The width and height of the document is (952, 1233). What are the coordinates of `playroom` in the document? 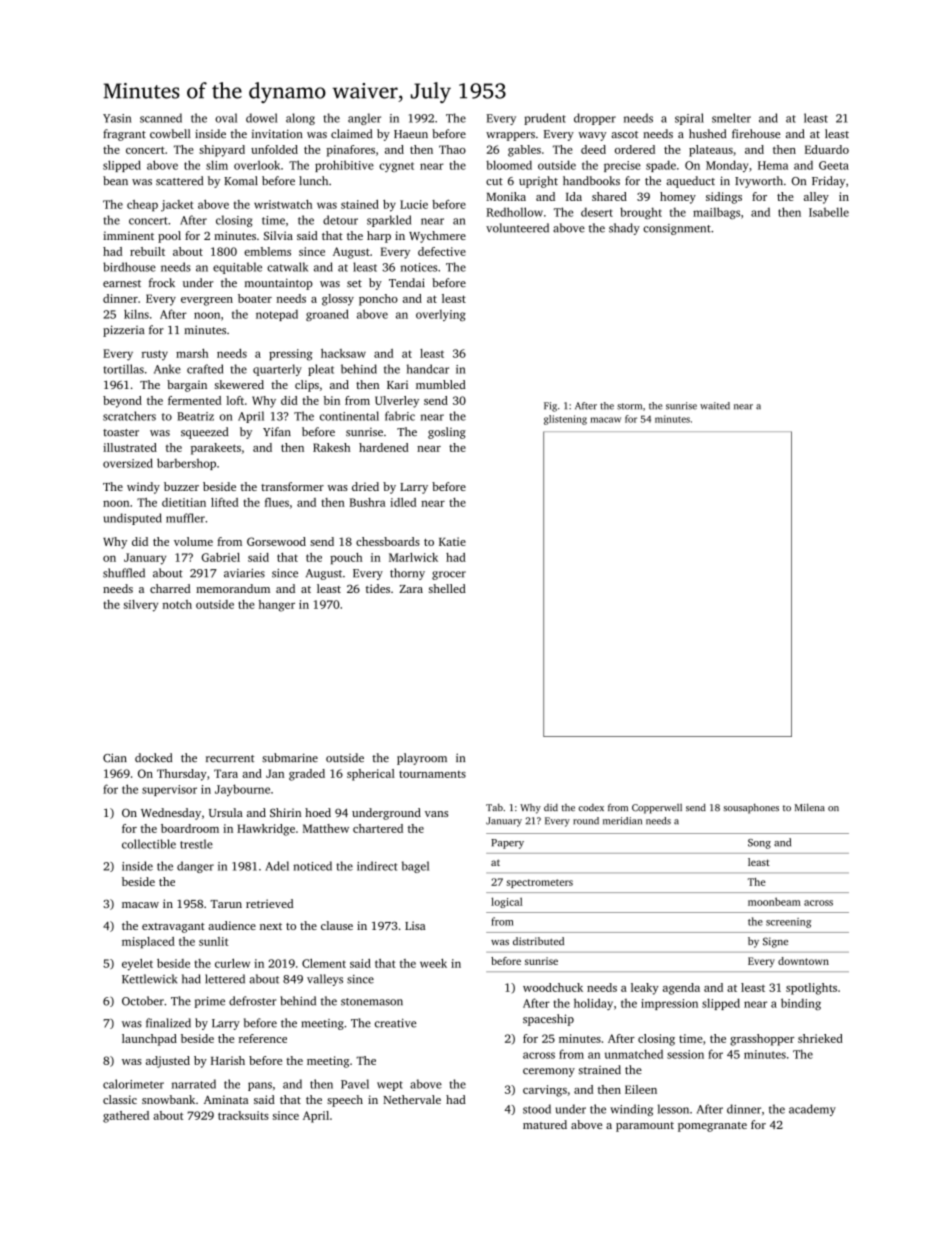 It's located at (422, 759).
